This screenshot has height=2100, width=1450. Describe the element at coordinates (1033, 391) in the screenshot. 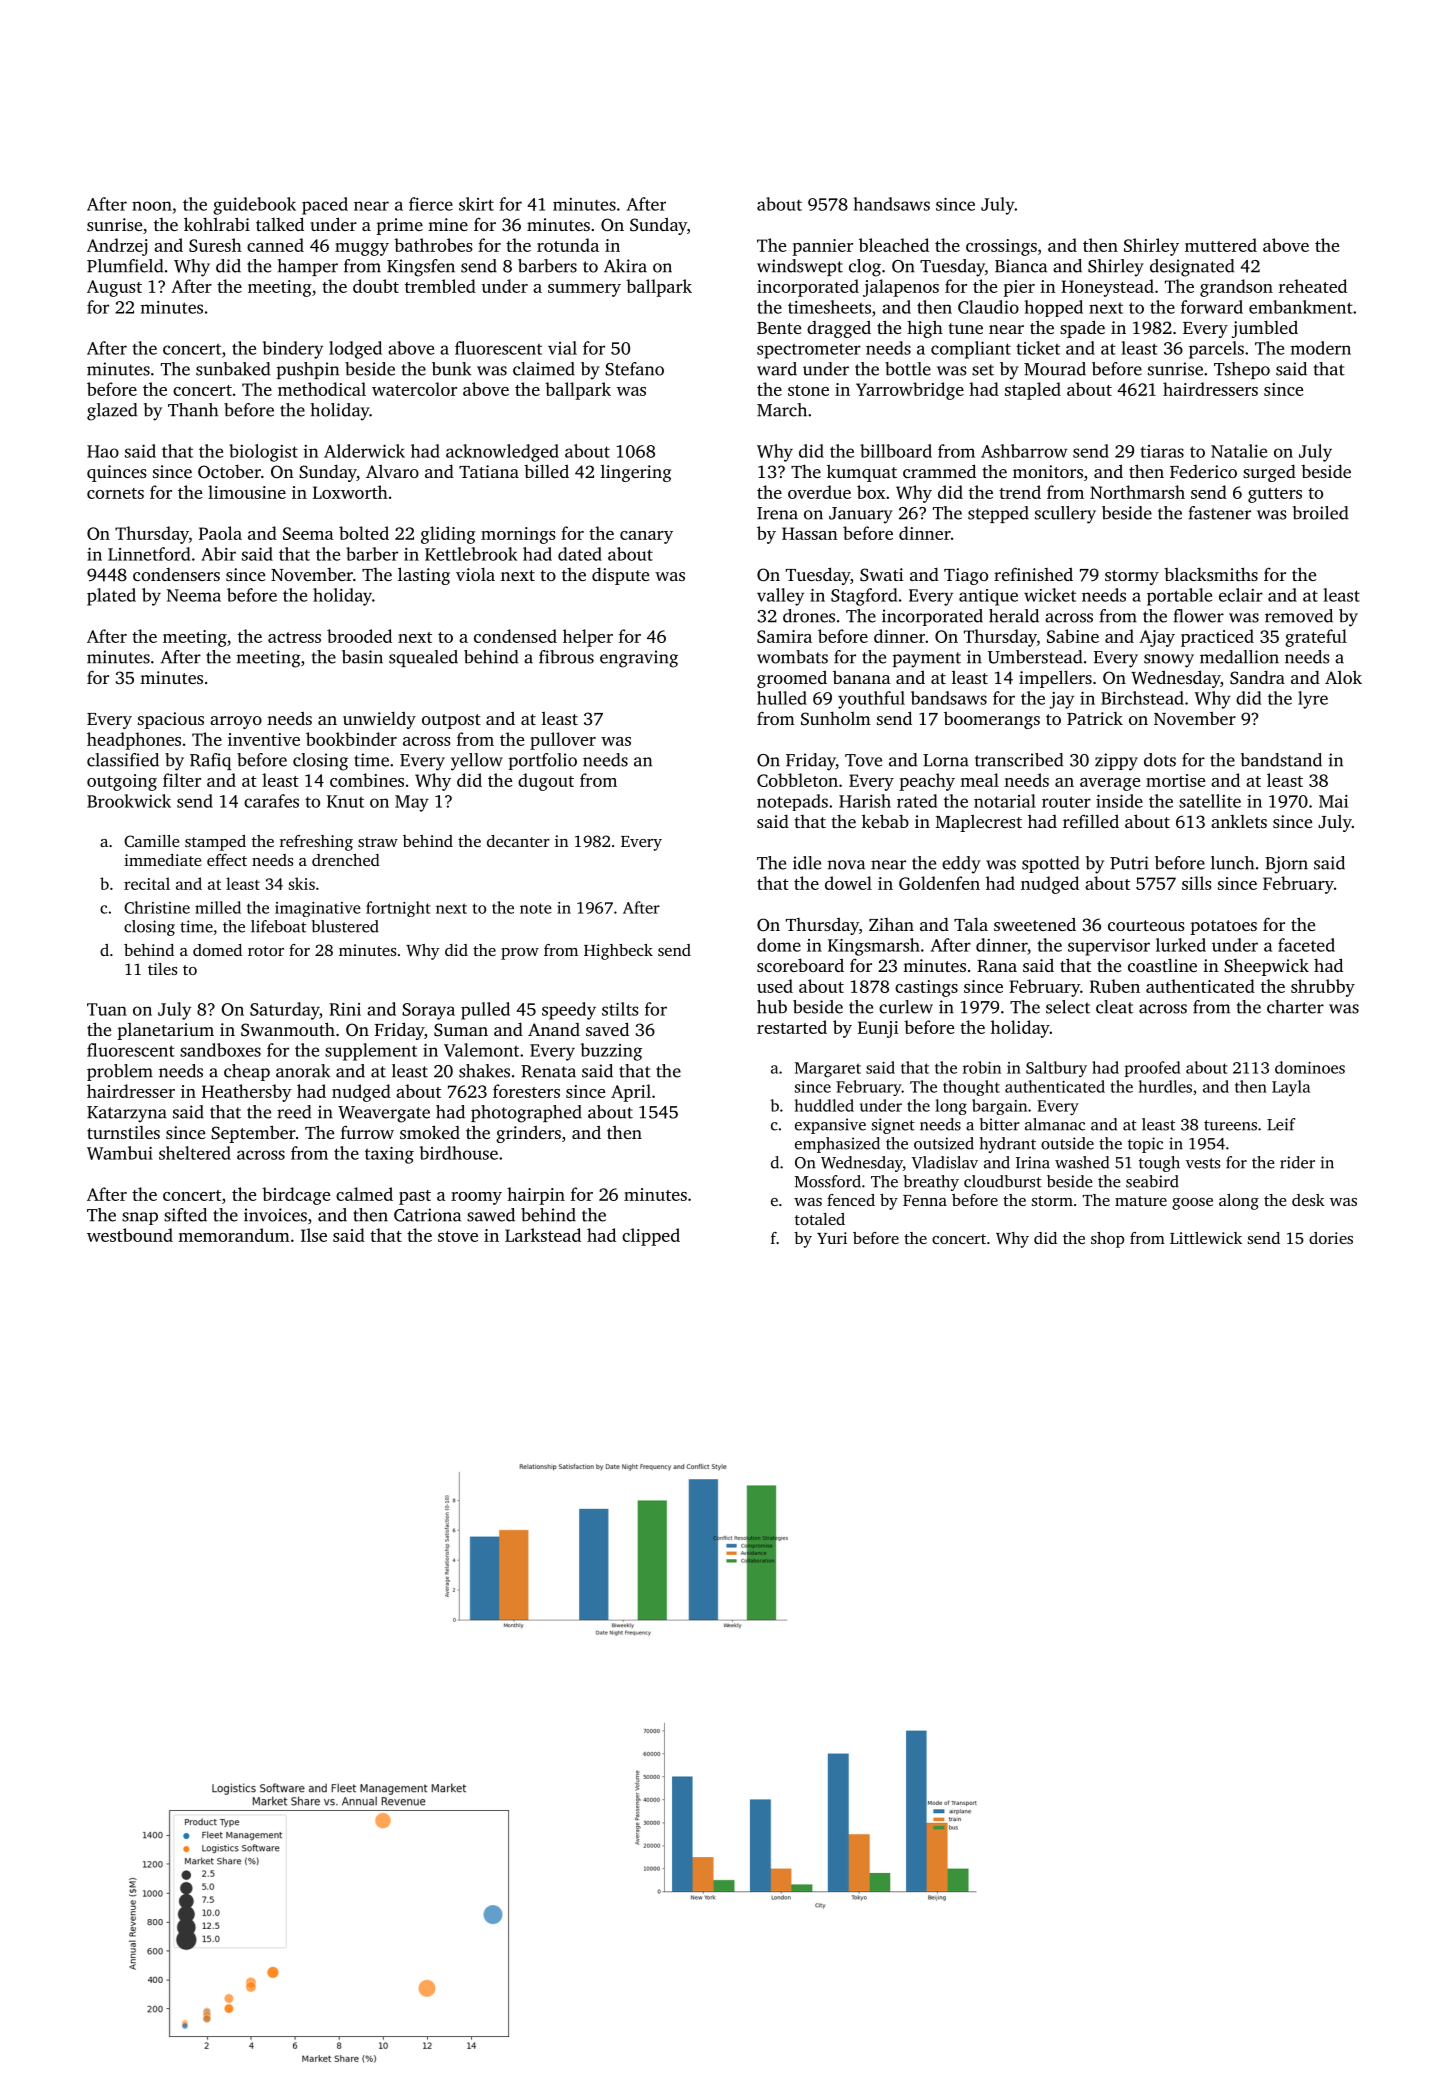

I see `stapled` at that location.
